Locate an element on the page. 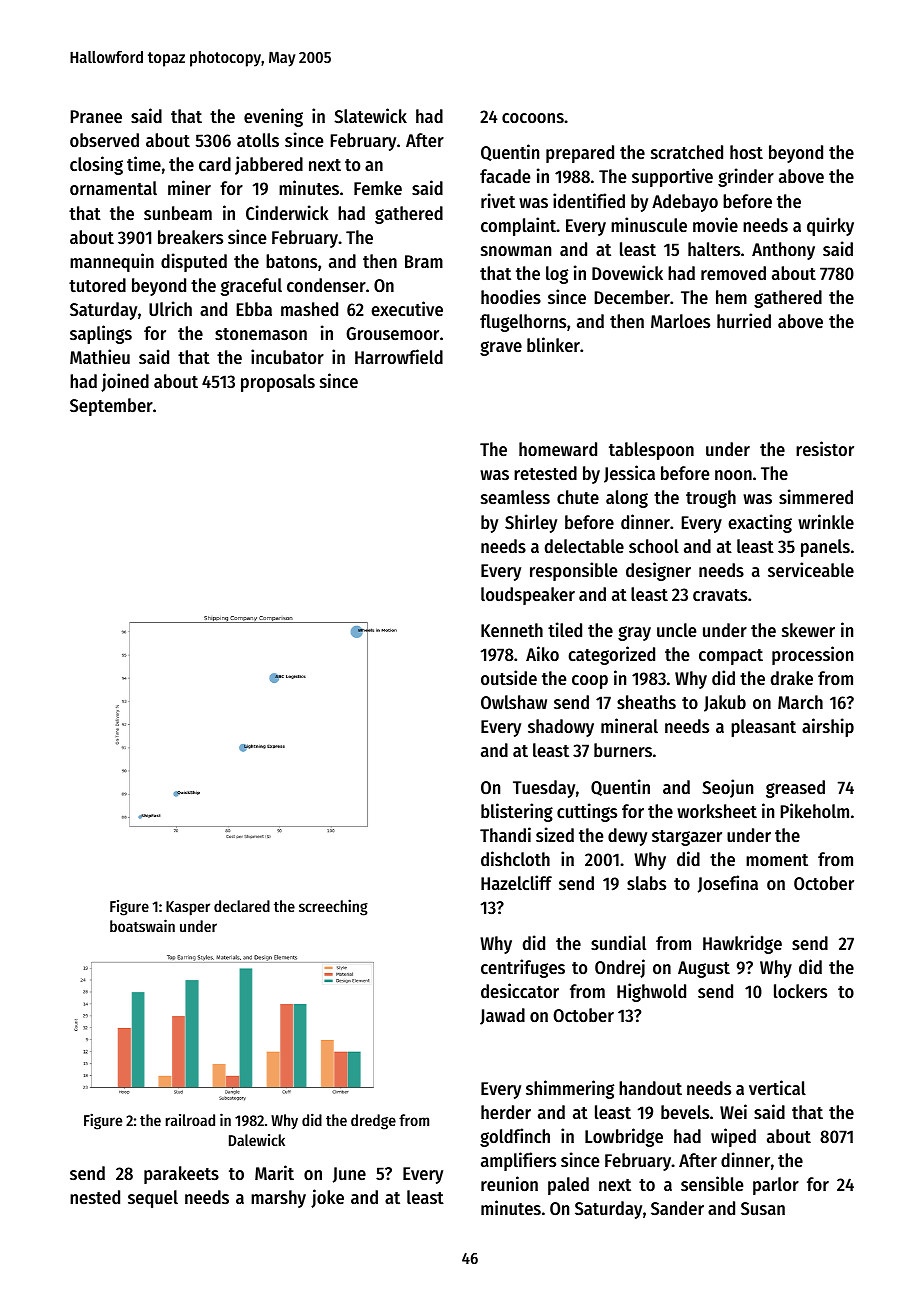 This document has height=1308, width=924. moment is located at coordinates (777, 860).
